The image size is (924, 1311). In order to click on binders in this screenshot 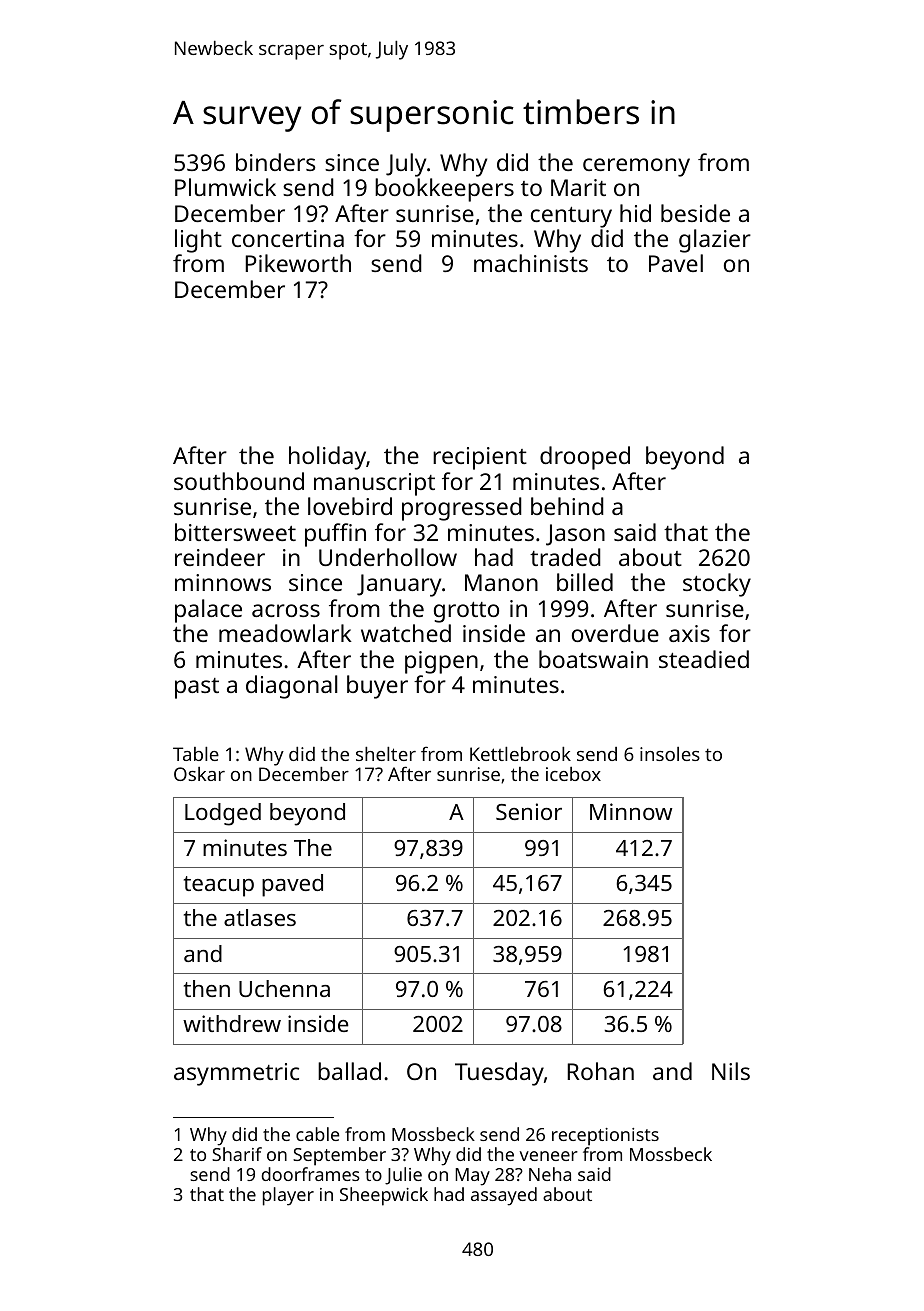, I will do `click(276, 162)`.
